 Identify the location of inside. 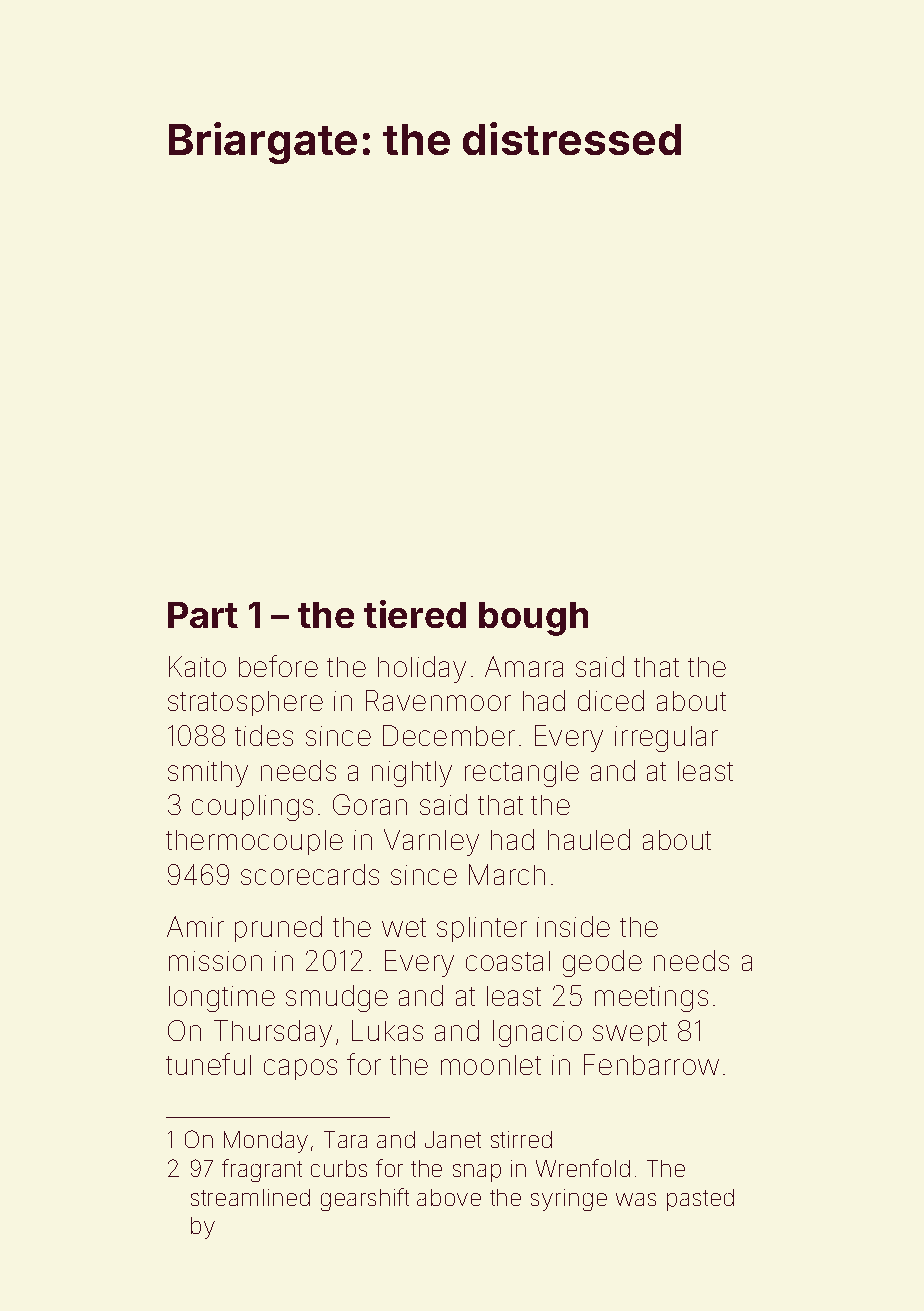
(573, 926).
